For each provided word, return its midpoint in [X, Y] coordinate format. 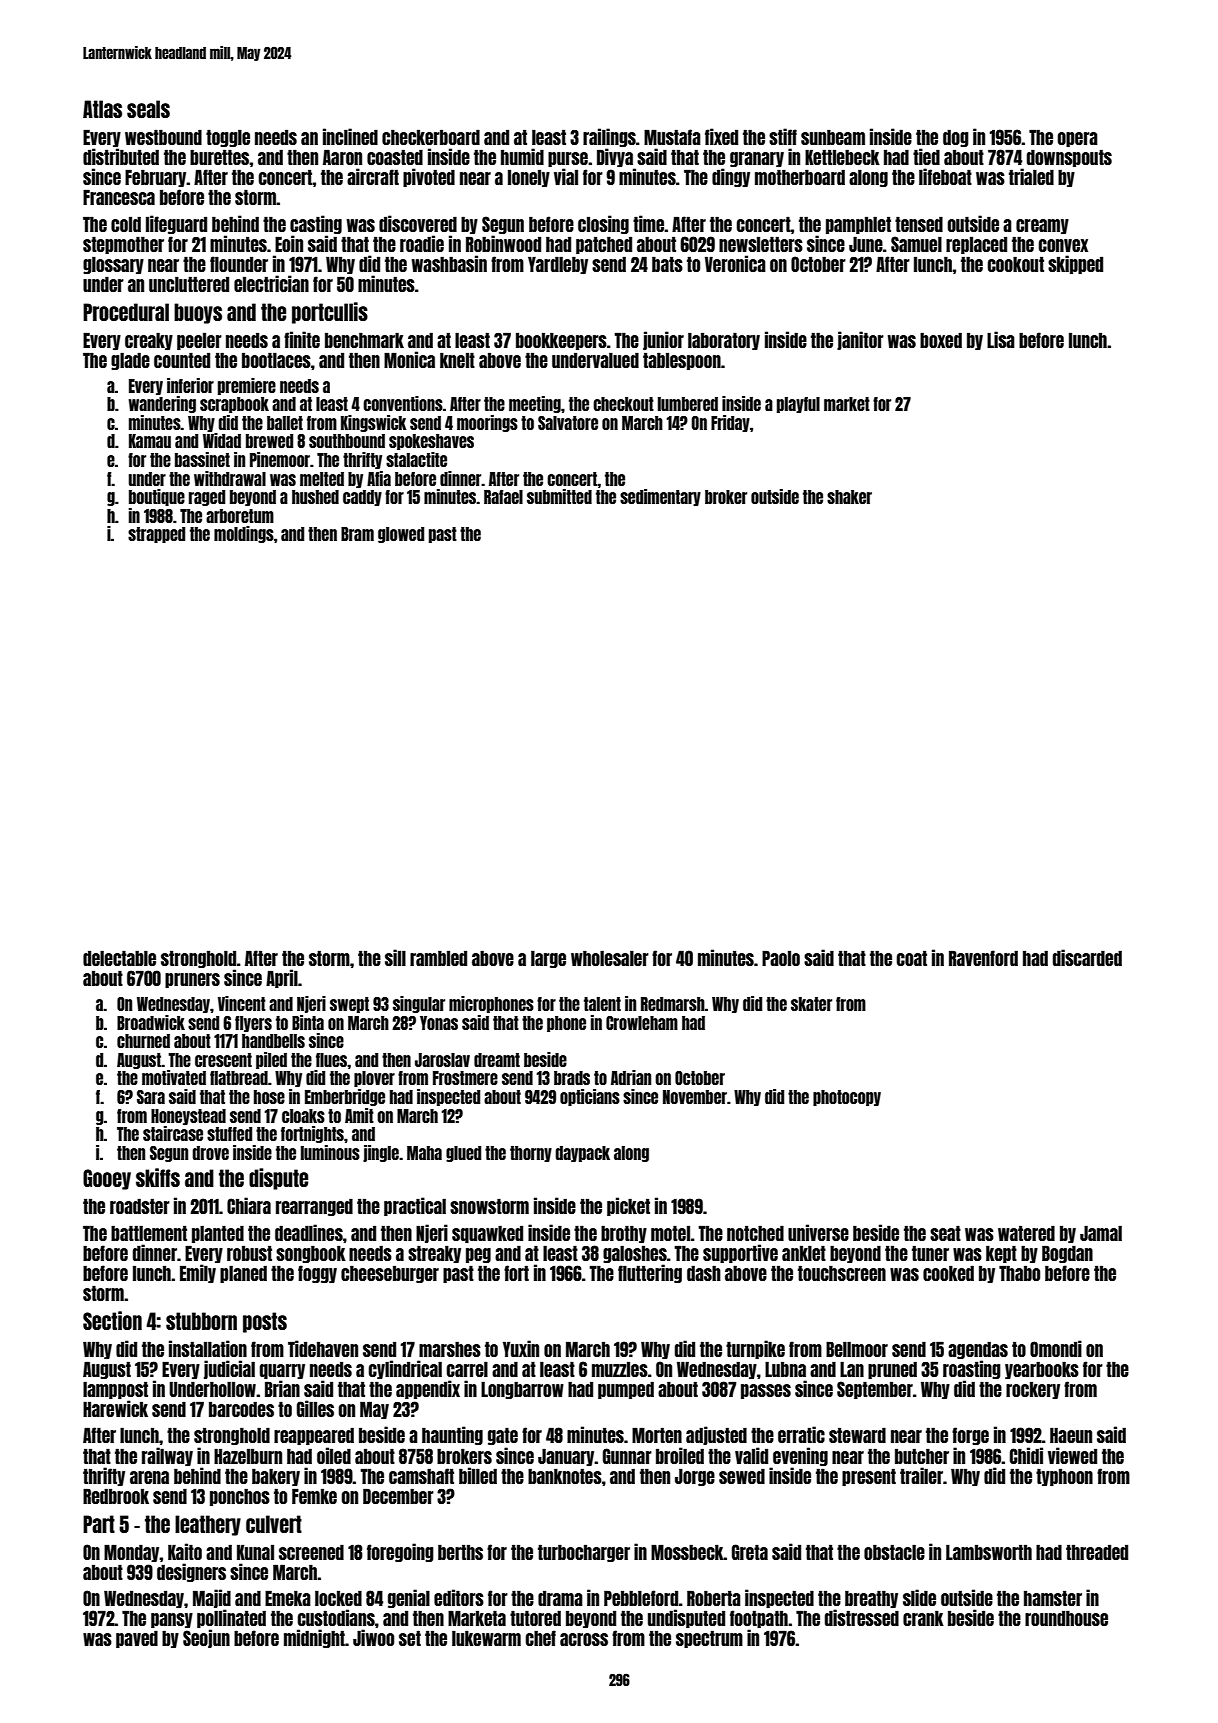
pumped [626, 1390]
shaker [849, 497]
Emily [198, 1273]
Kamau [150, 441]
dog [956, 138]
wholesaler [610, 958]
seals [148, 109]
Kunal [255, 1552]
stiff [783, 136]
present [869, 1477]
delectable [119, 958]
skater [811, 1004]
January [566, 1457]
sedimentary [660, 497]
